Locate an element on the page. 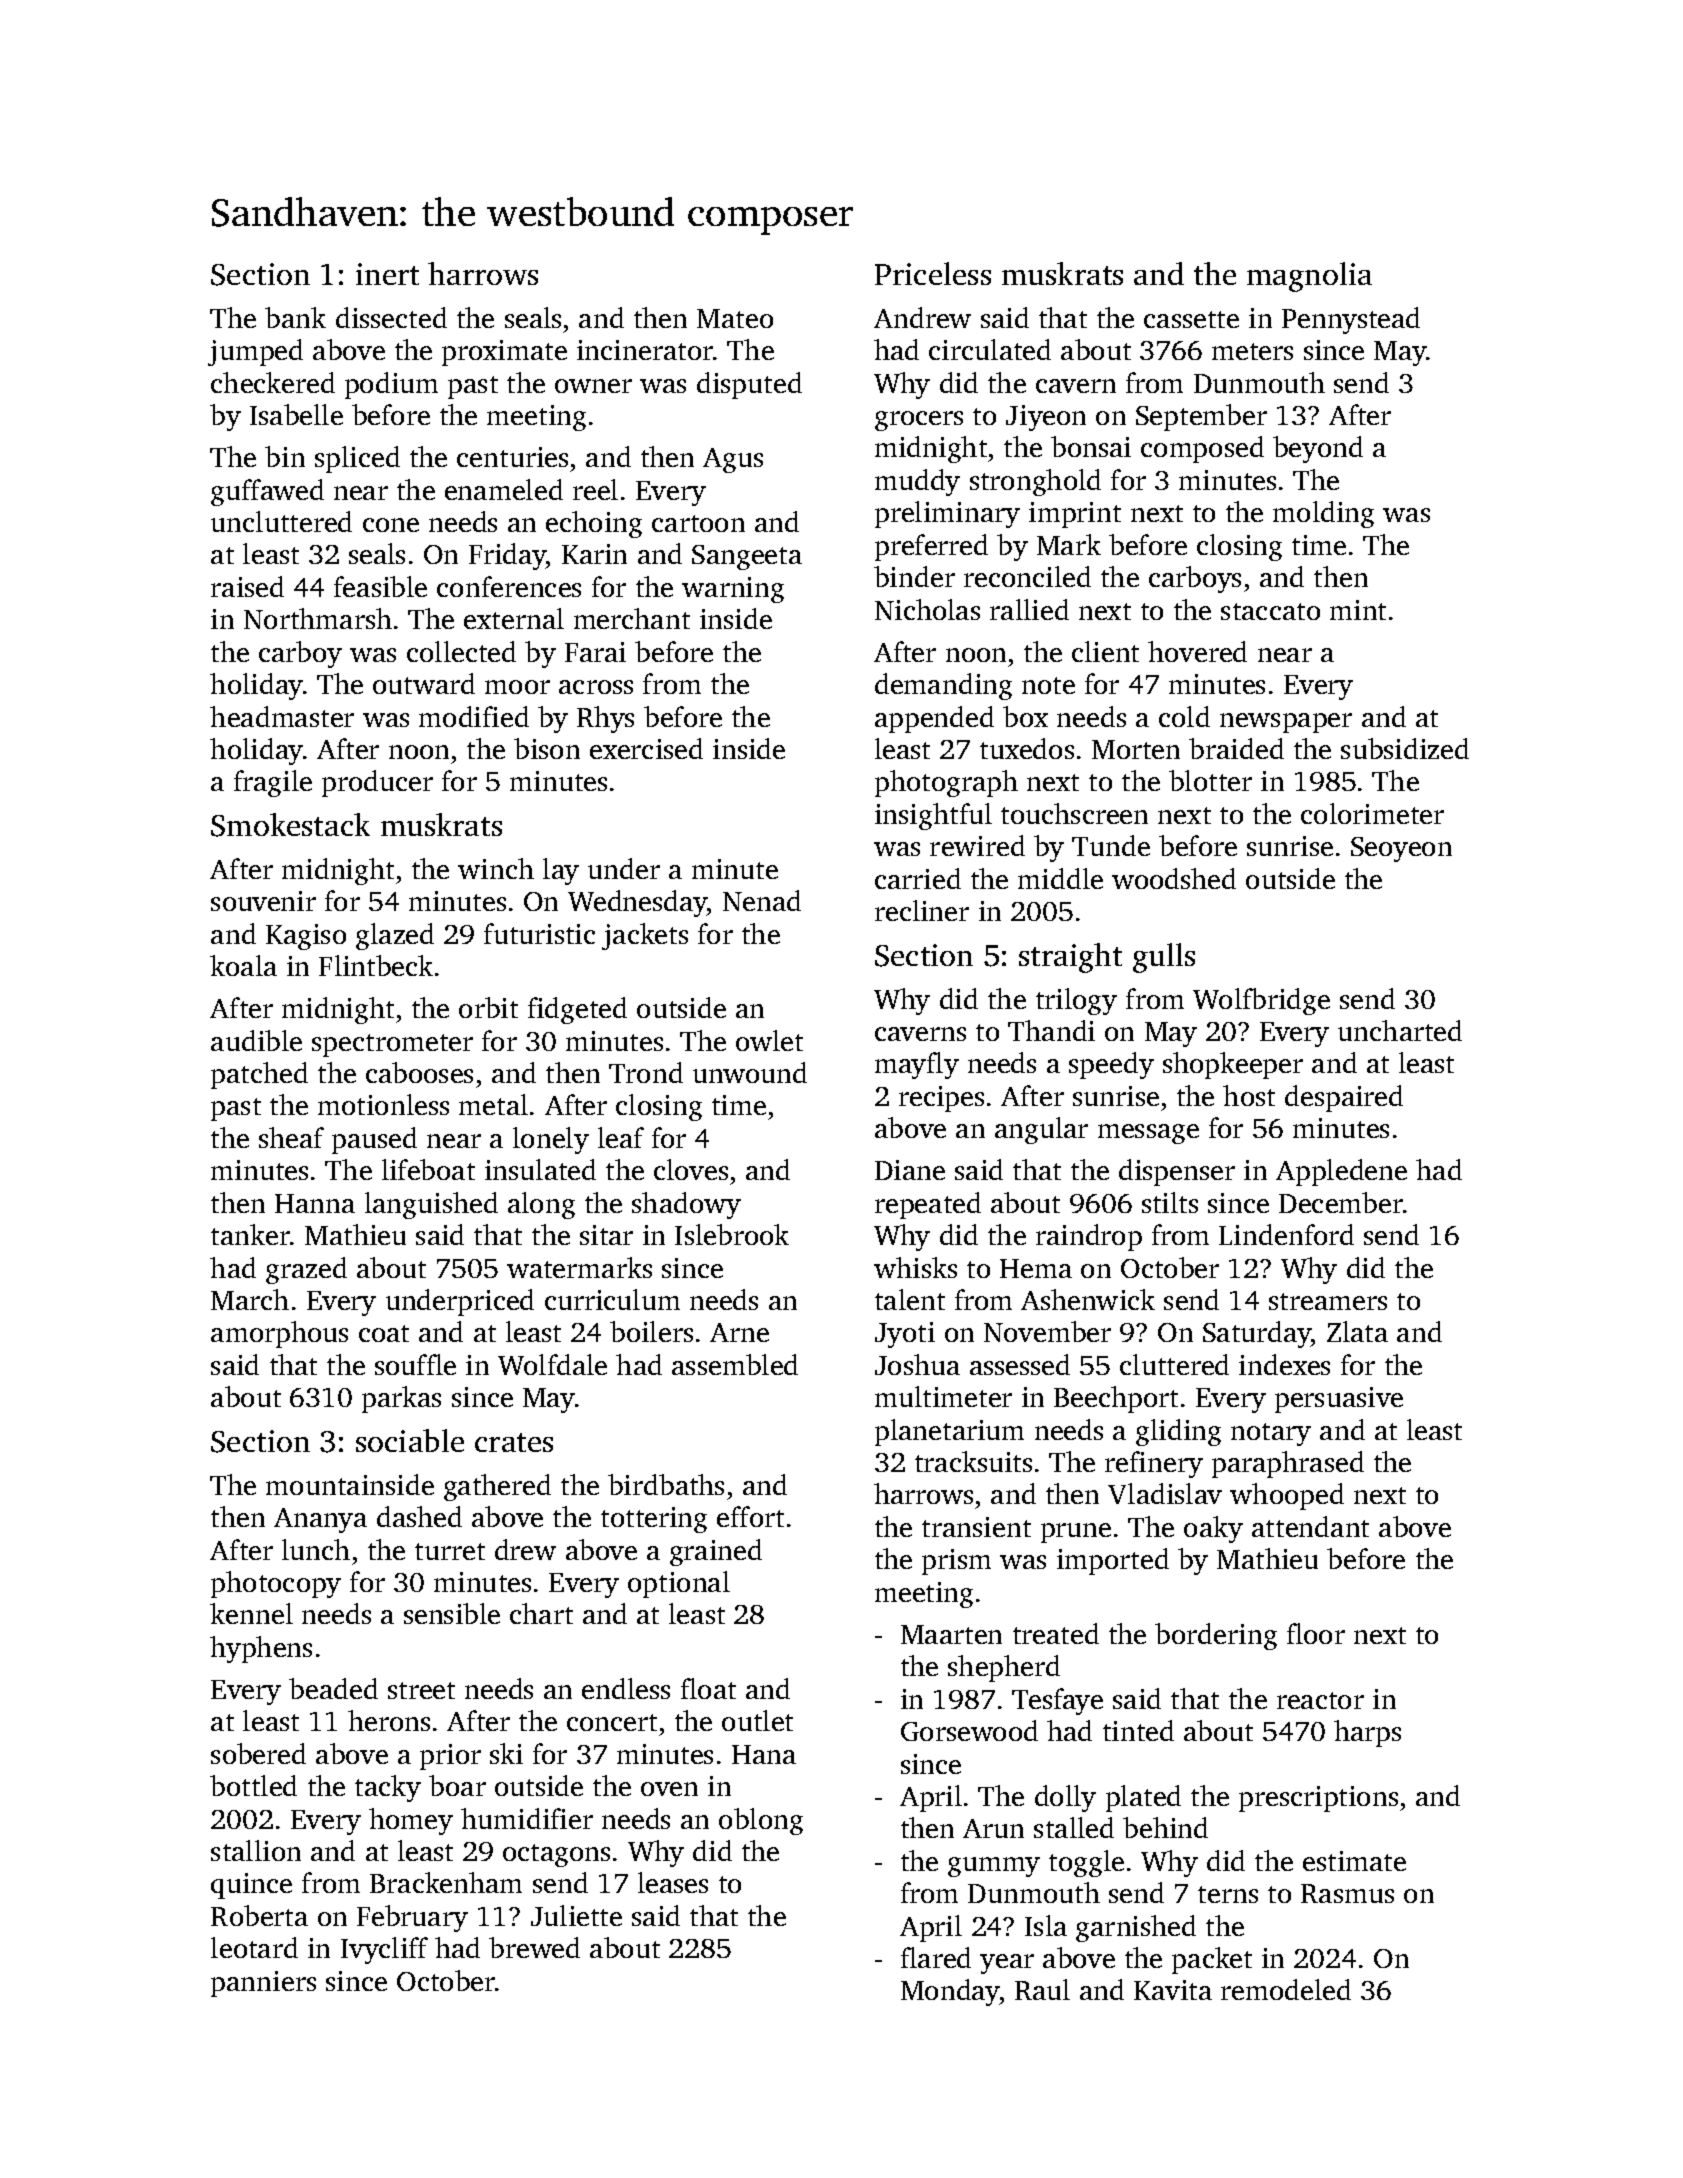  Brackenham is located at coordinates (446, 1882).
